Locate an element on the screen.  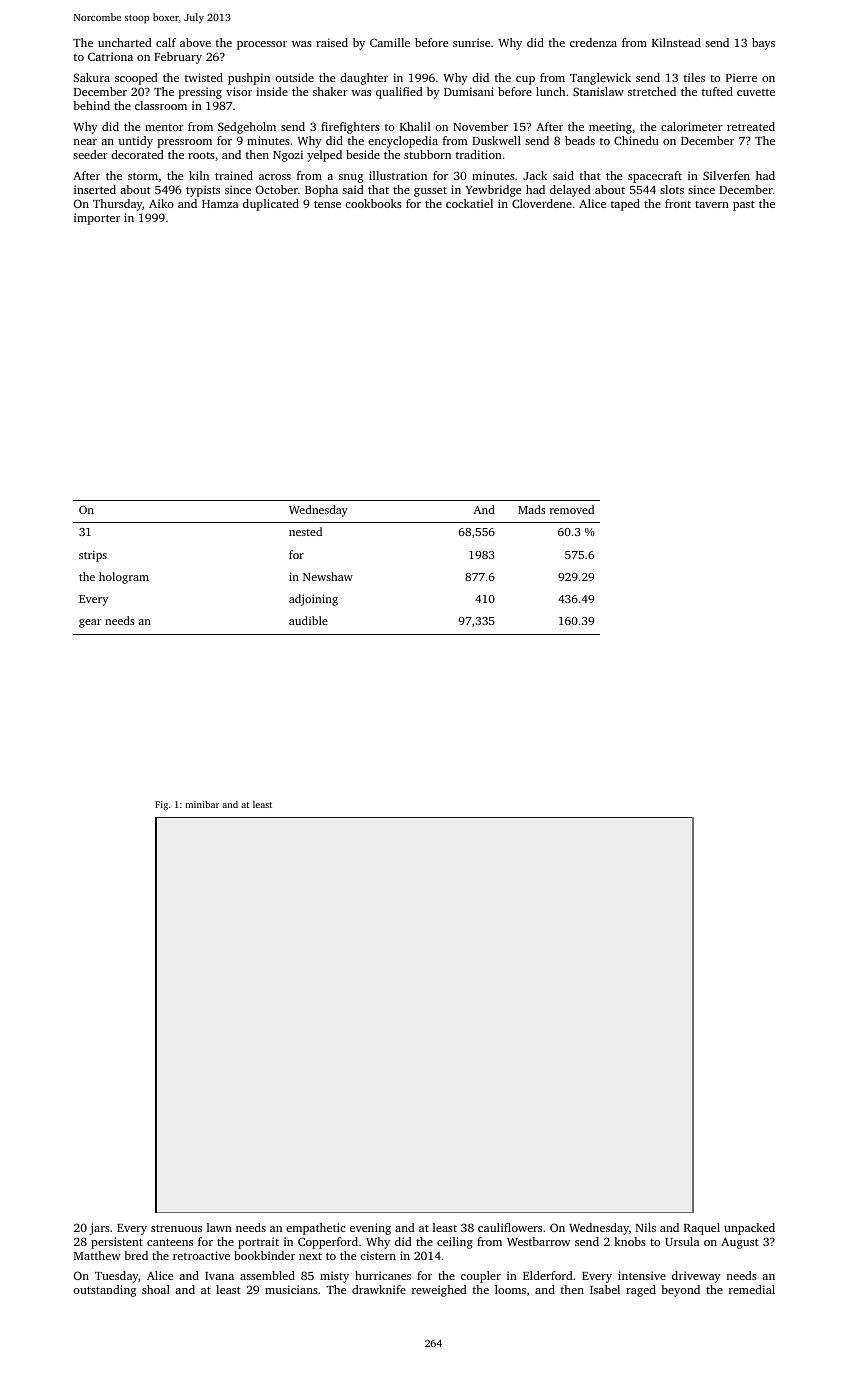
reweighed is located at coordinates (439, 1291).
